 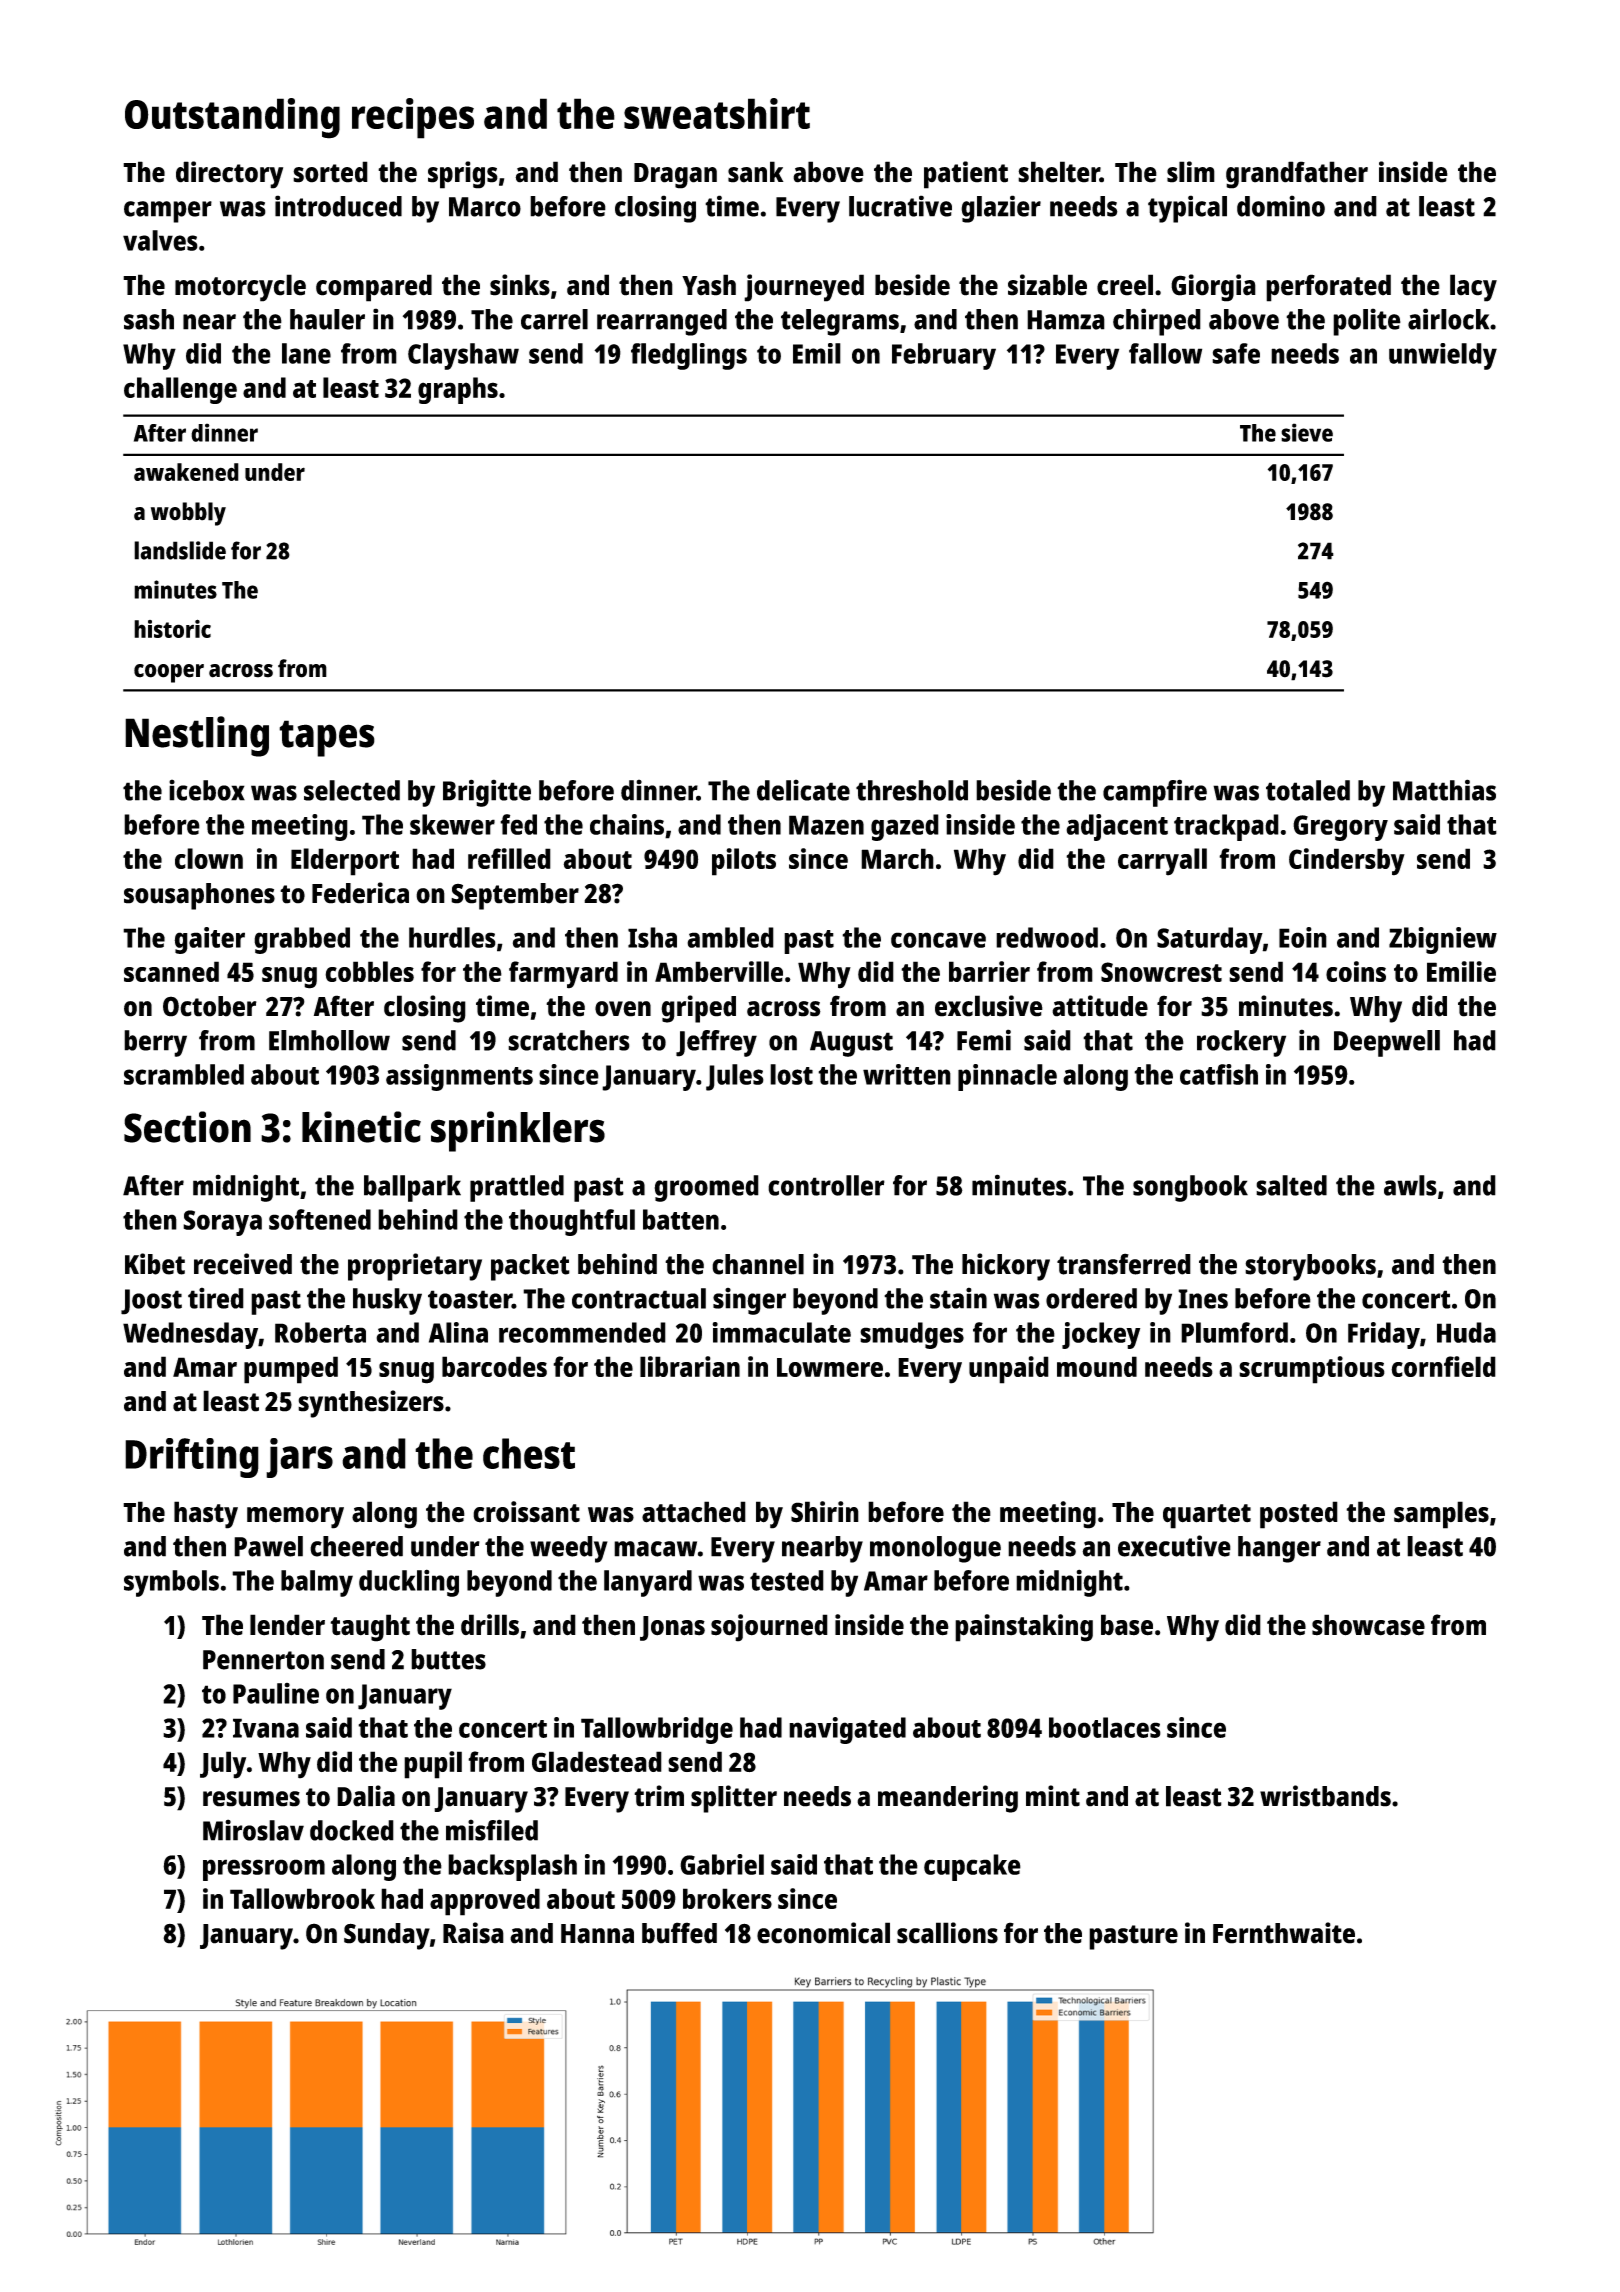 I want to click on pupil, so click(x=433, y=1765).
